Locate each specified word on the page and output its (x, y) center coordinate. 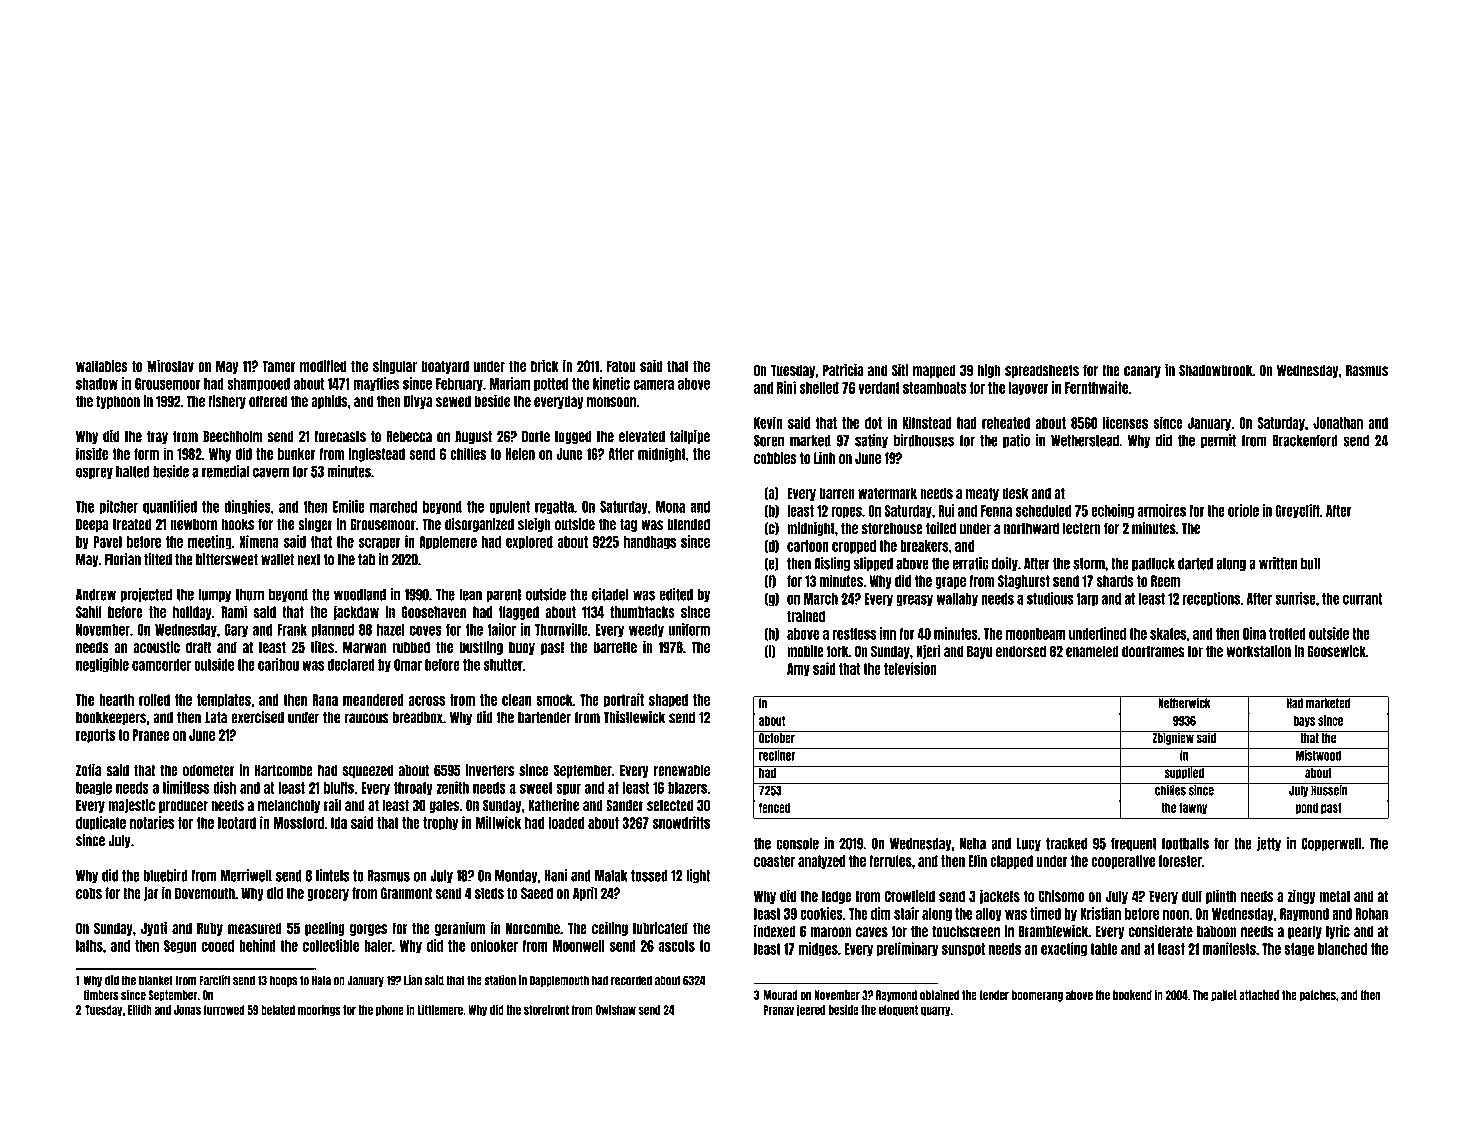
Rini (786, 387)
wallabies (102, 365)
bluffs (339, 788)
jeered (811, 1010)
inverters (490, 770)
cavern (271, 472)
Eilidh (140, 1009)
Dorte (536, 437)
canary (1142, 372)
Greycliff (1297, 511)
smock (554, 700)
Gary (236, 630)
